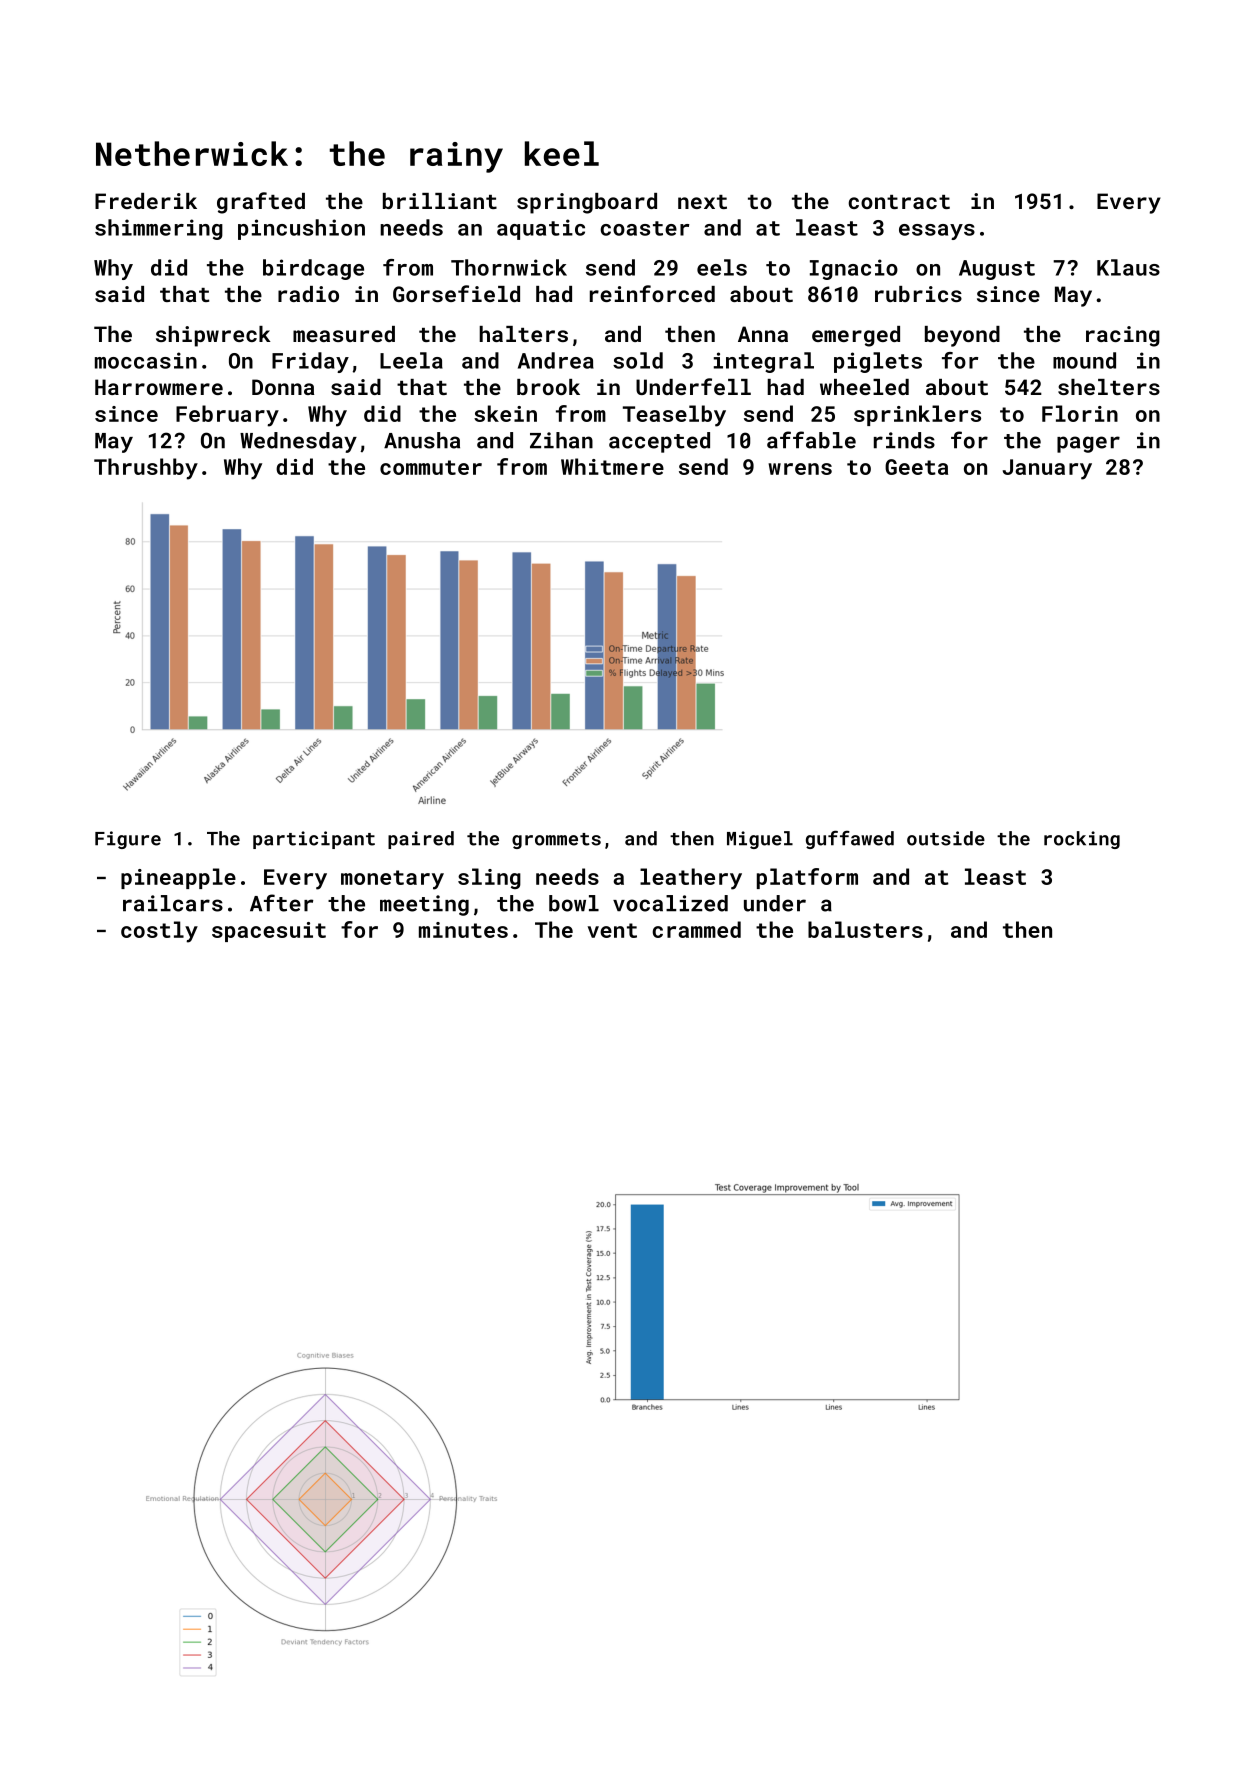 This screenshot has width=1255, height=1775. What do you see at coordinates (612, 466) in the screenshot?
I see `Whitmere` at bounding box center [612, 466].
